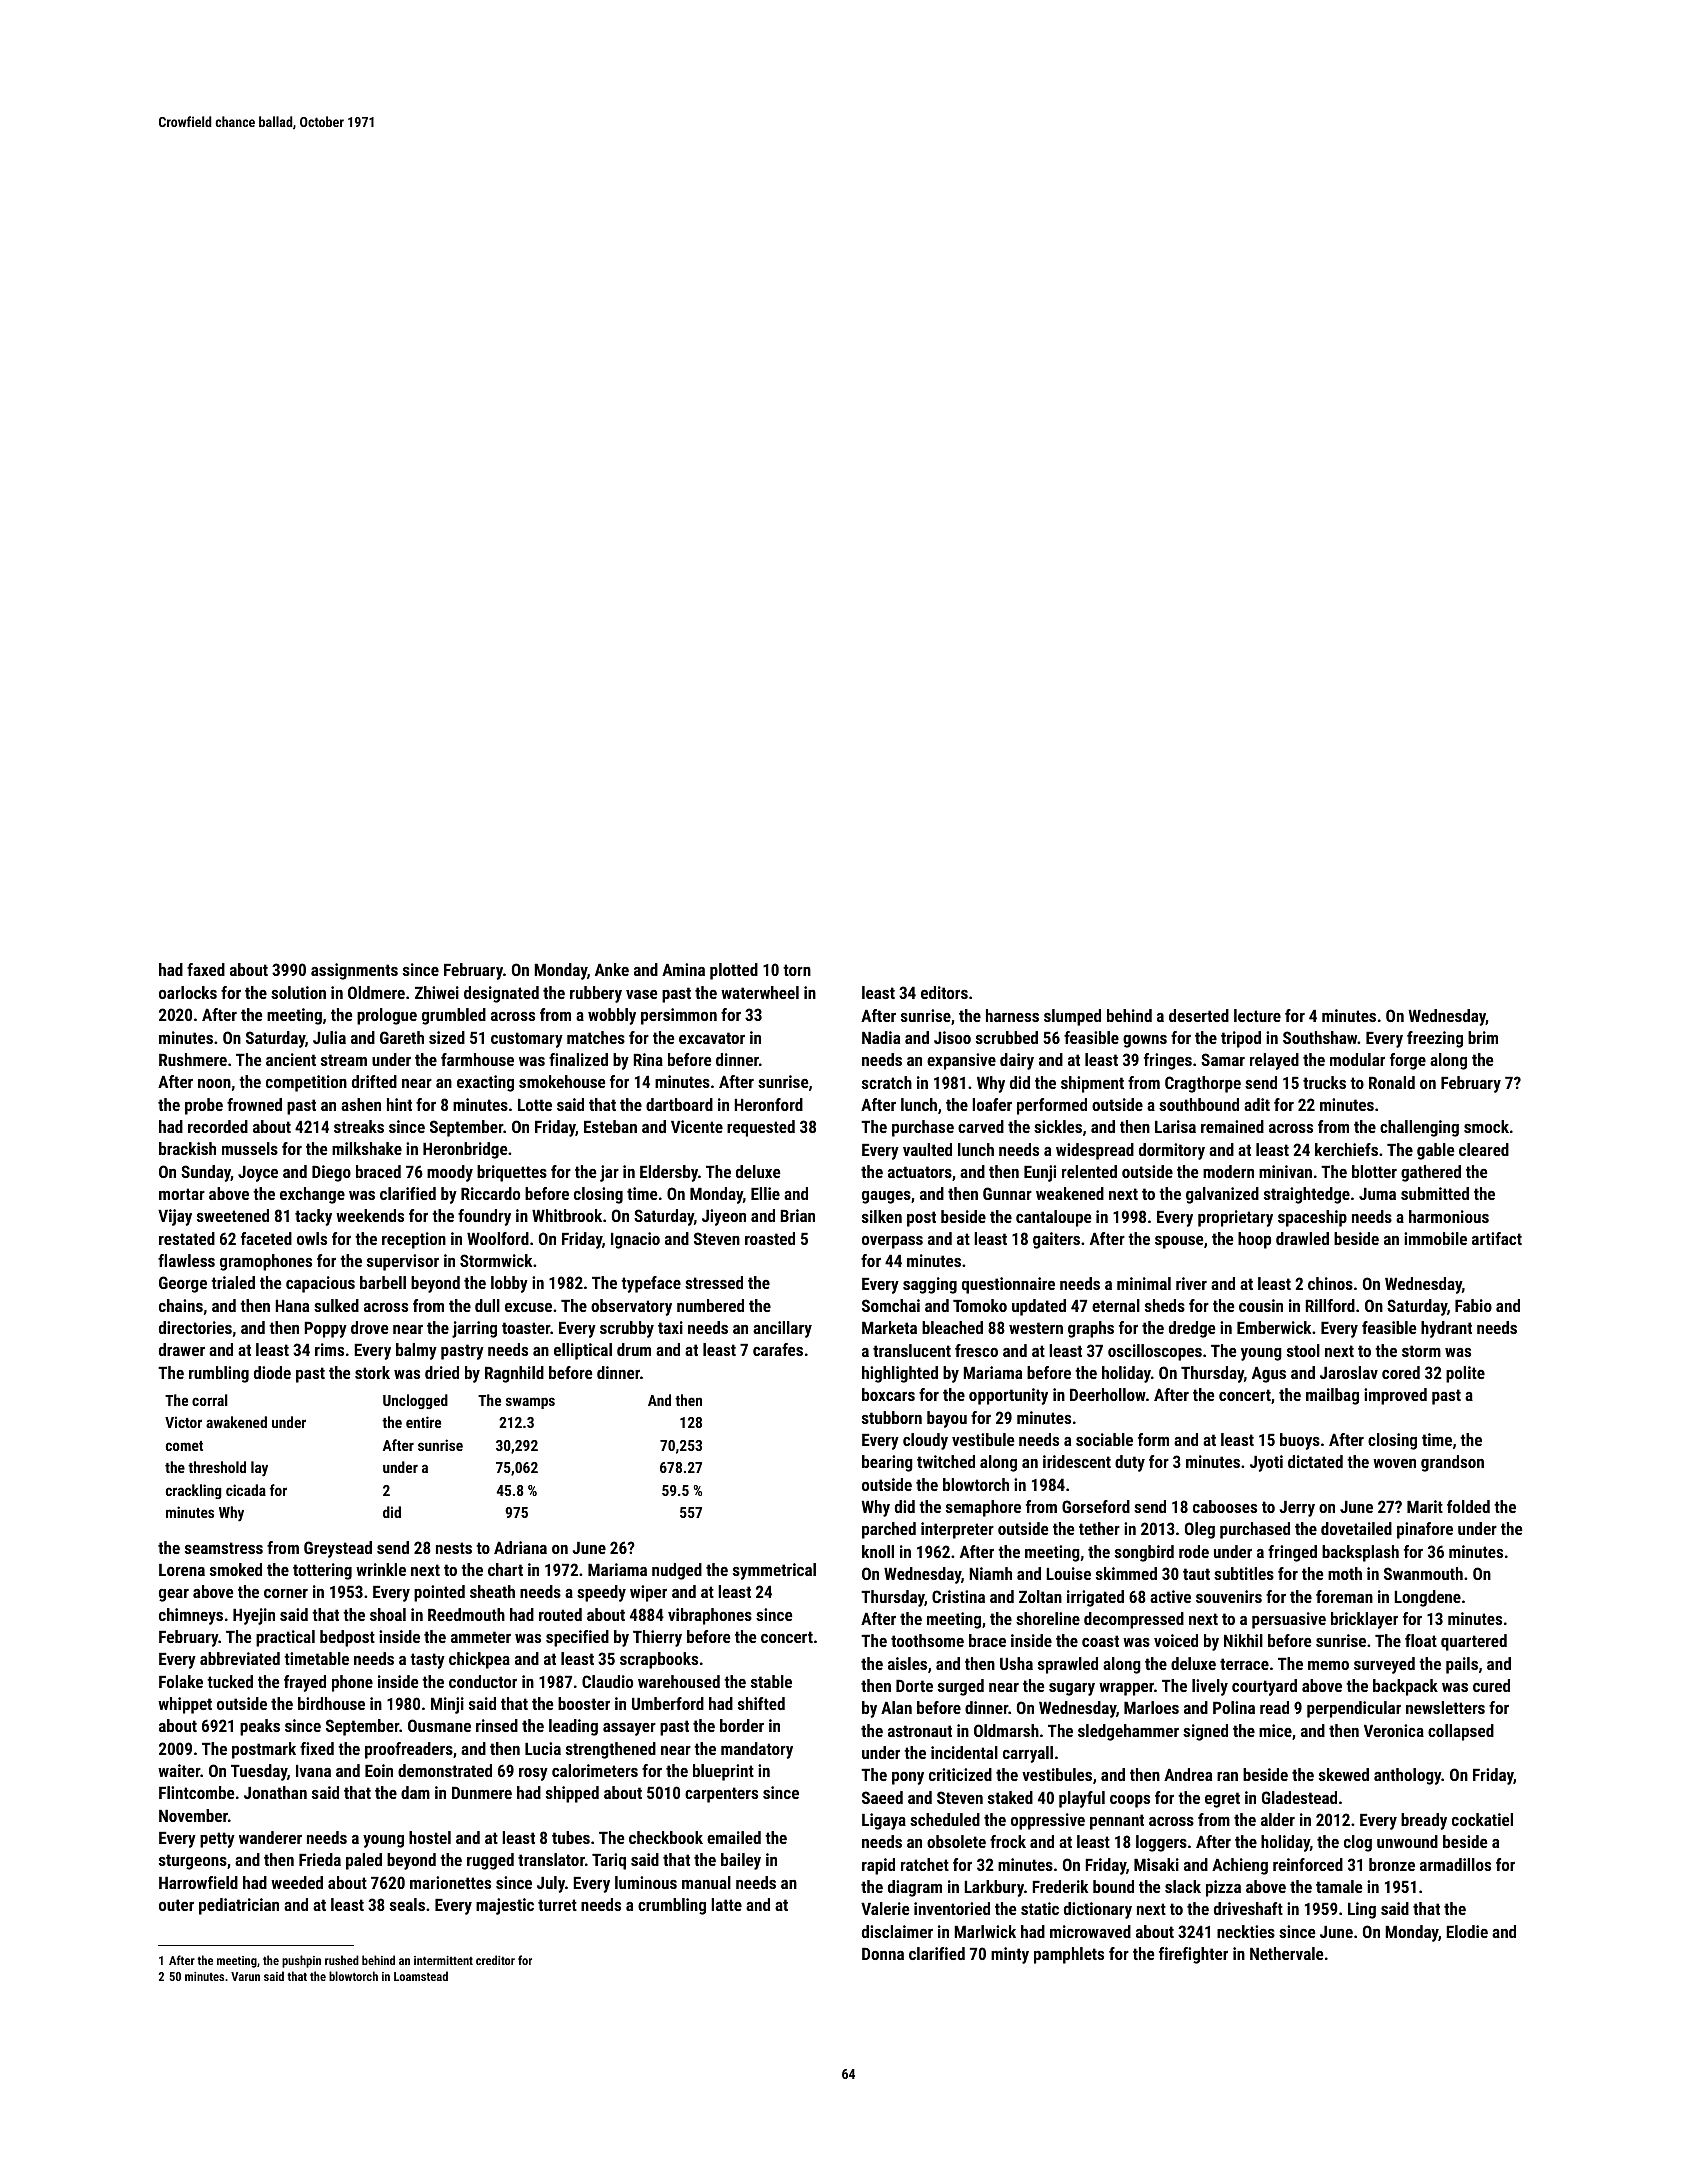  What do you see at coordinates (992, 1104) in the screenshot?
I see `loafer` at bounding box center [992, 1104].
